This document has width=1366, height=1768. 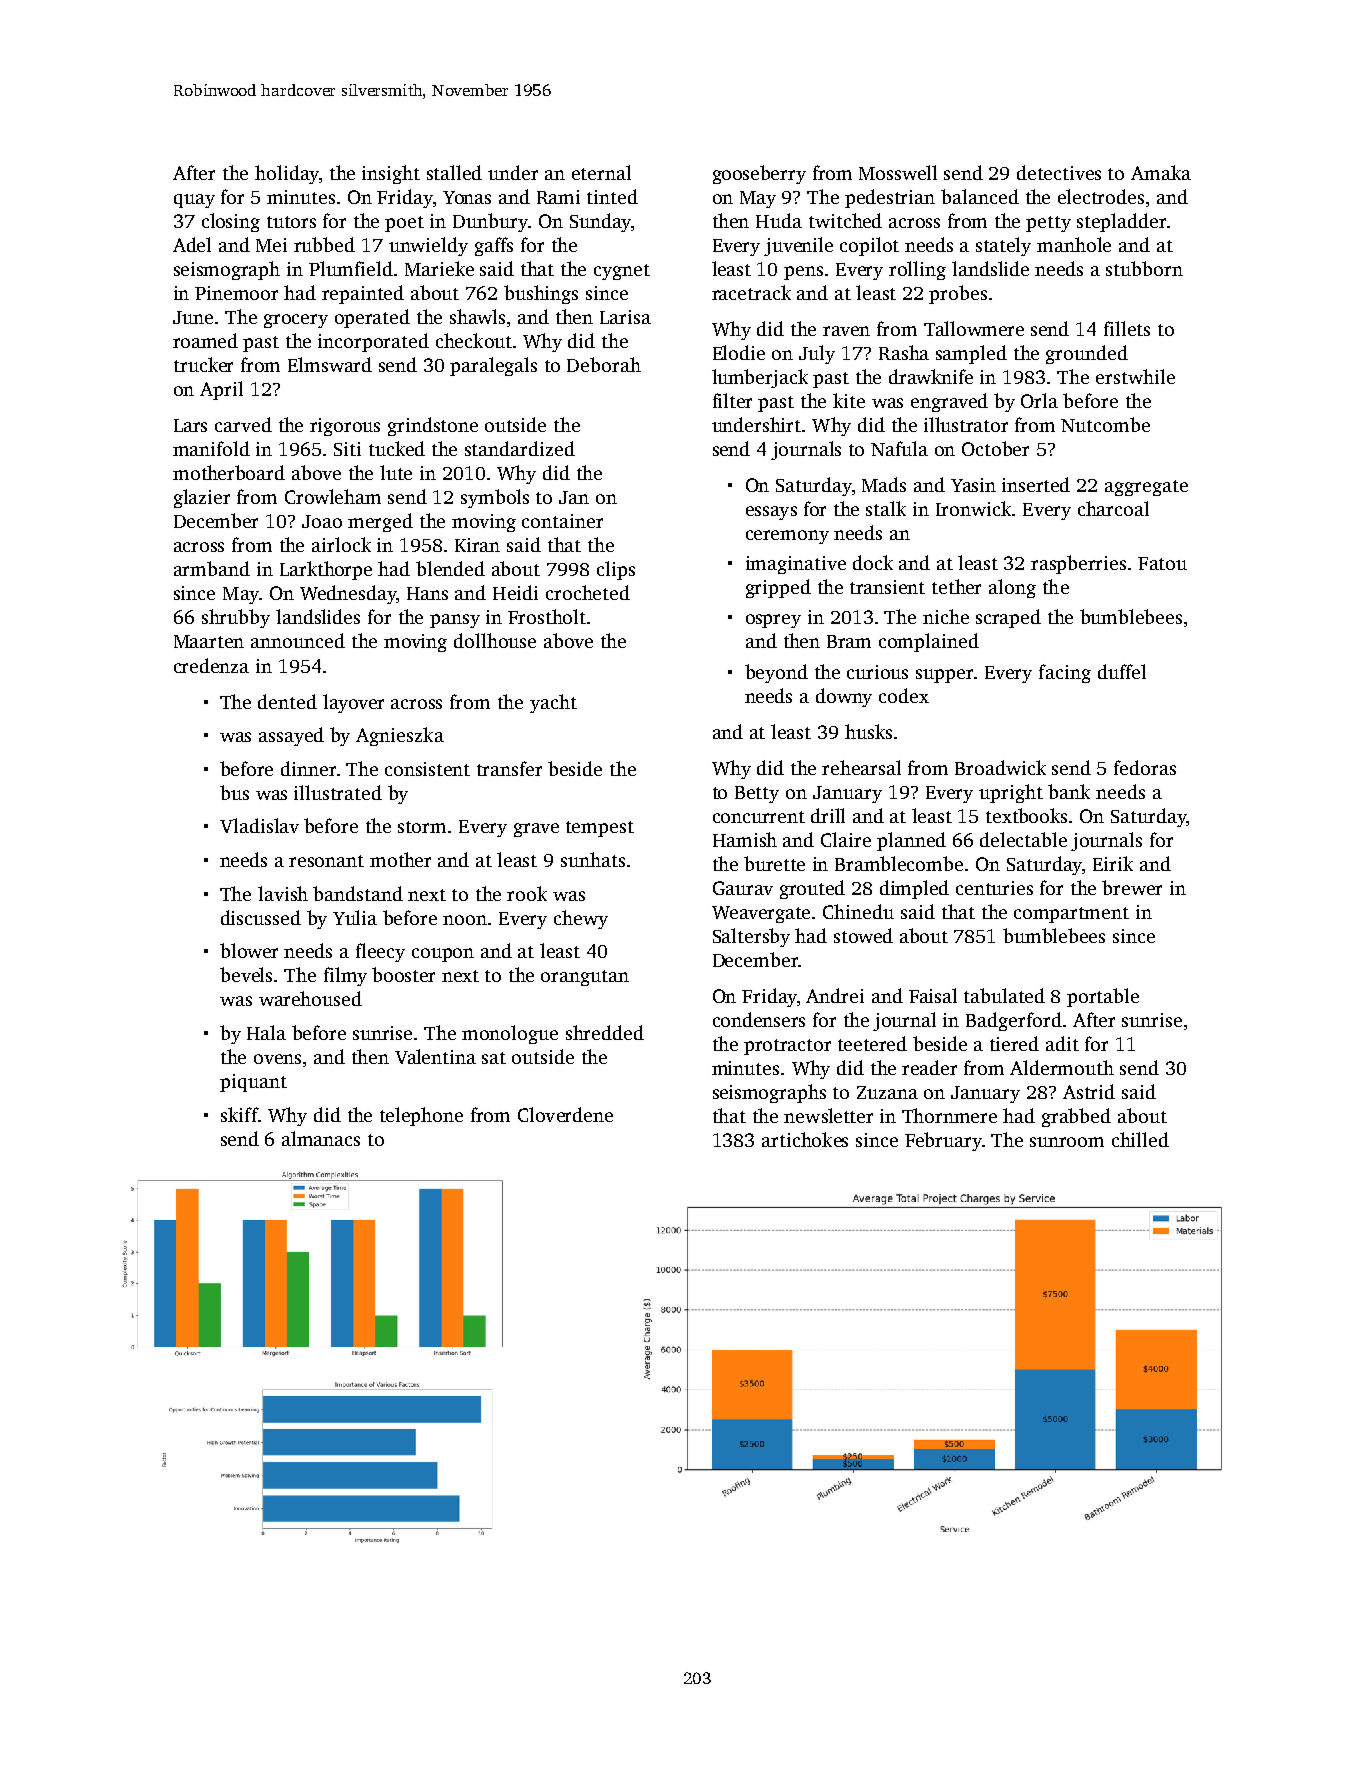 I want to click on credenza, so click(x=211, y=665).
